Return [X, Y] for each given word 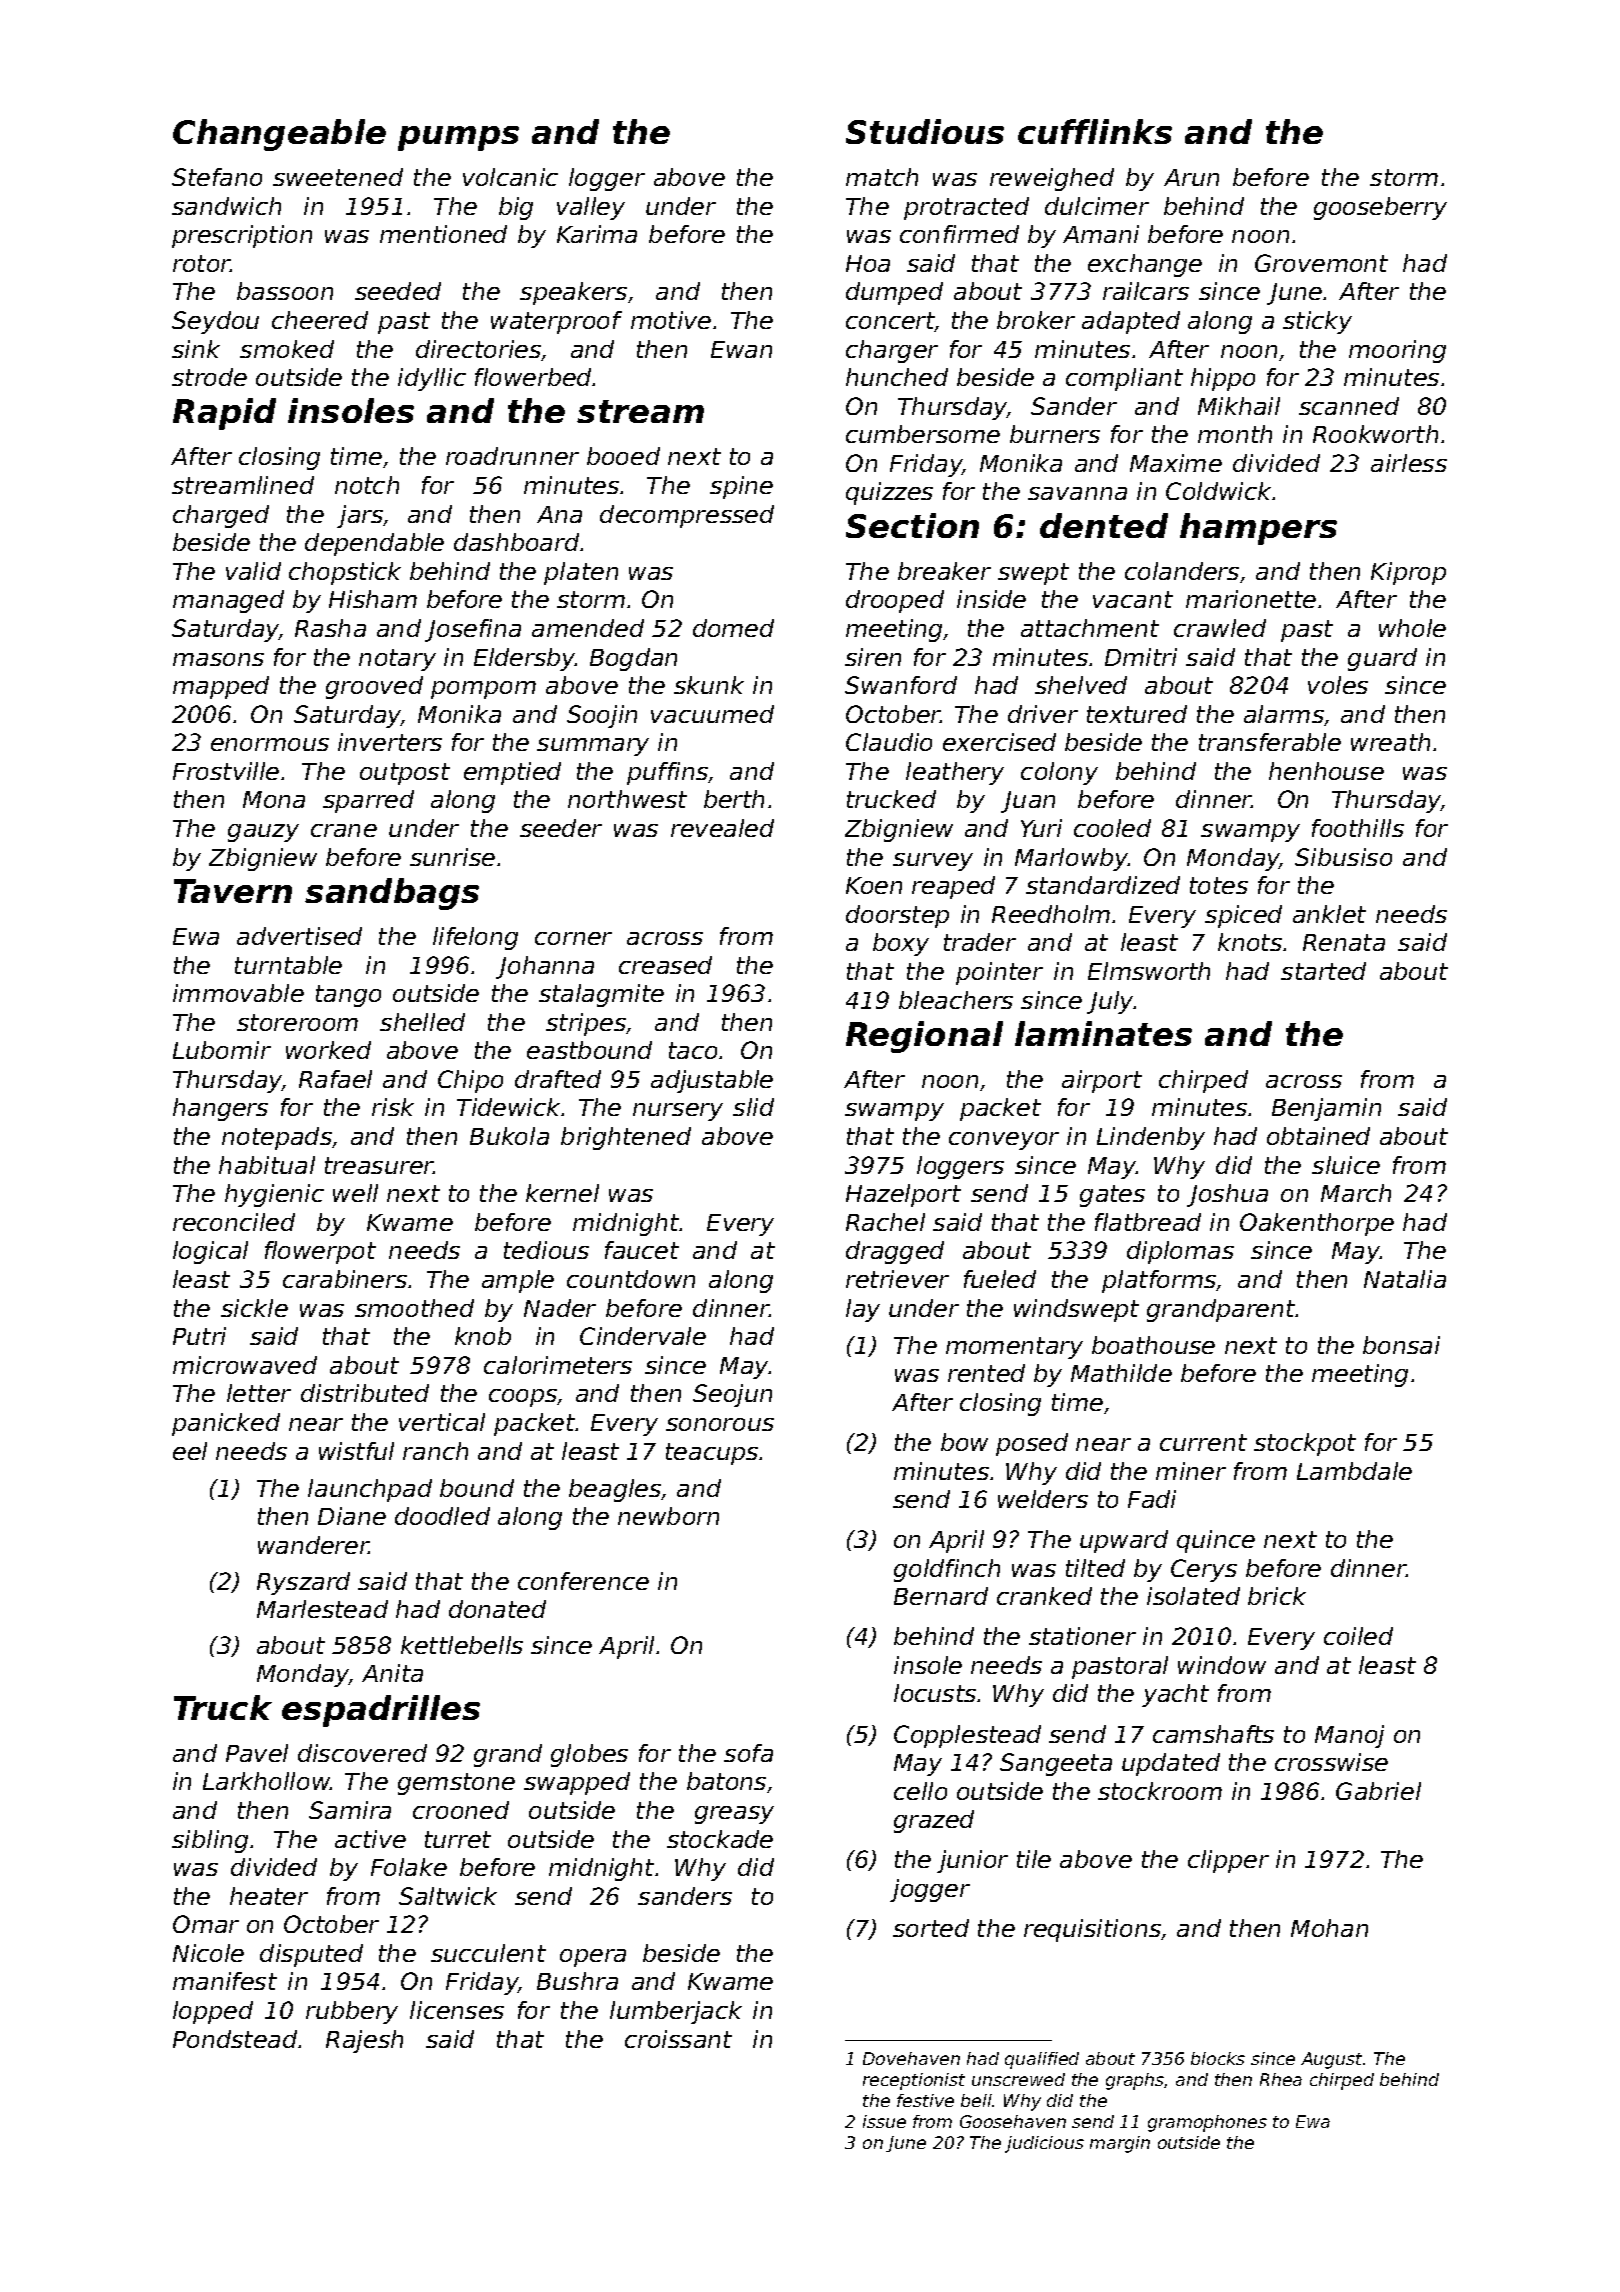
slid [753, 1107]
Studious [925, 131]
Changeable [279, 135]
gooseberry [1380, 208]
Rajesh [364, 2041]
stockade [720, 1839]
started [1323, 971]
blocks [1218, 2058]
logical [210, 1252]
